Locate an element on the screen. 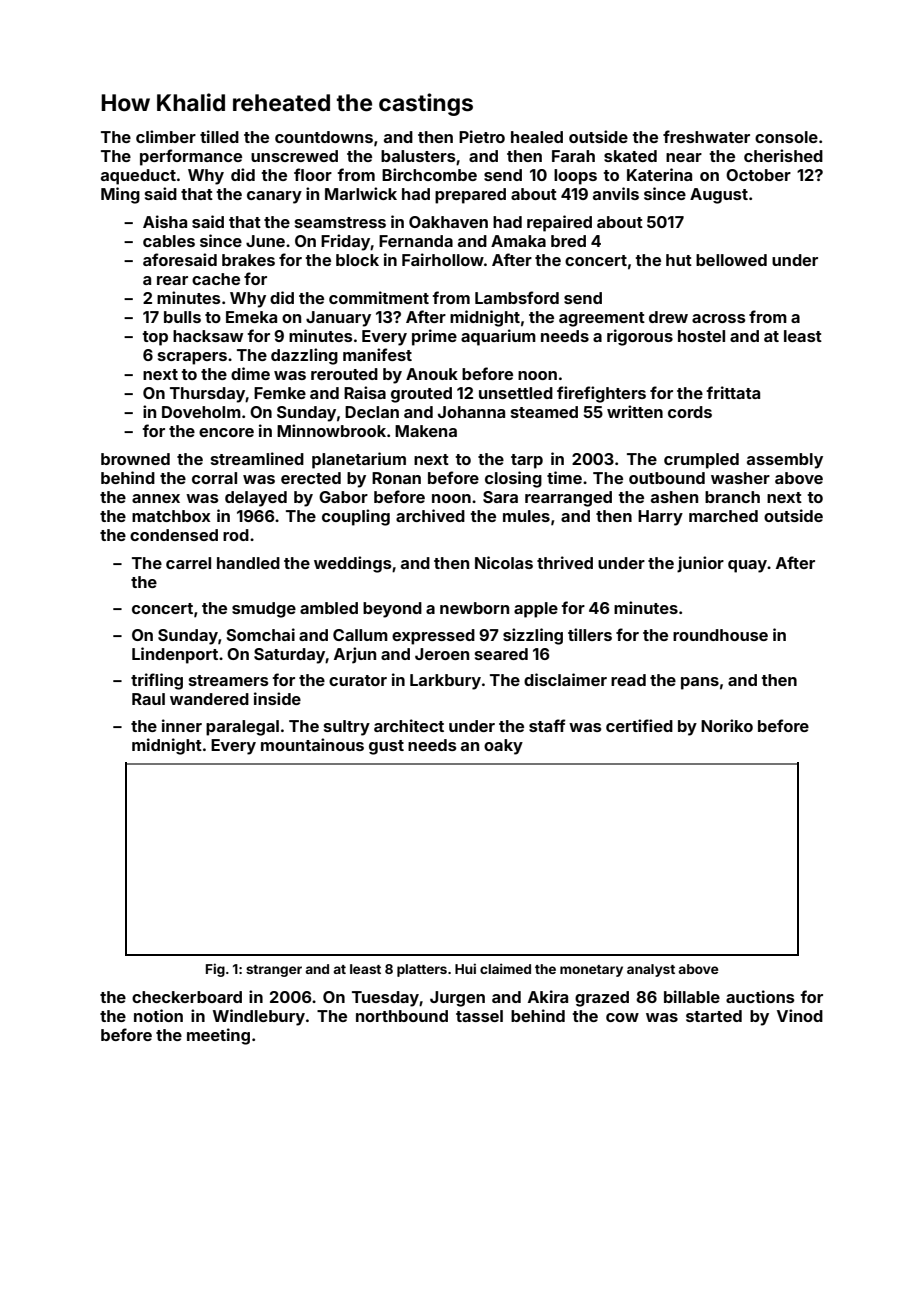 The image size is (924, 1308). repaired is located at coordinates (559, 223).
